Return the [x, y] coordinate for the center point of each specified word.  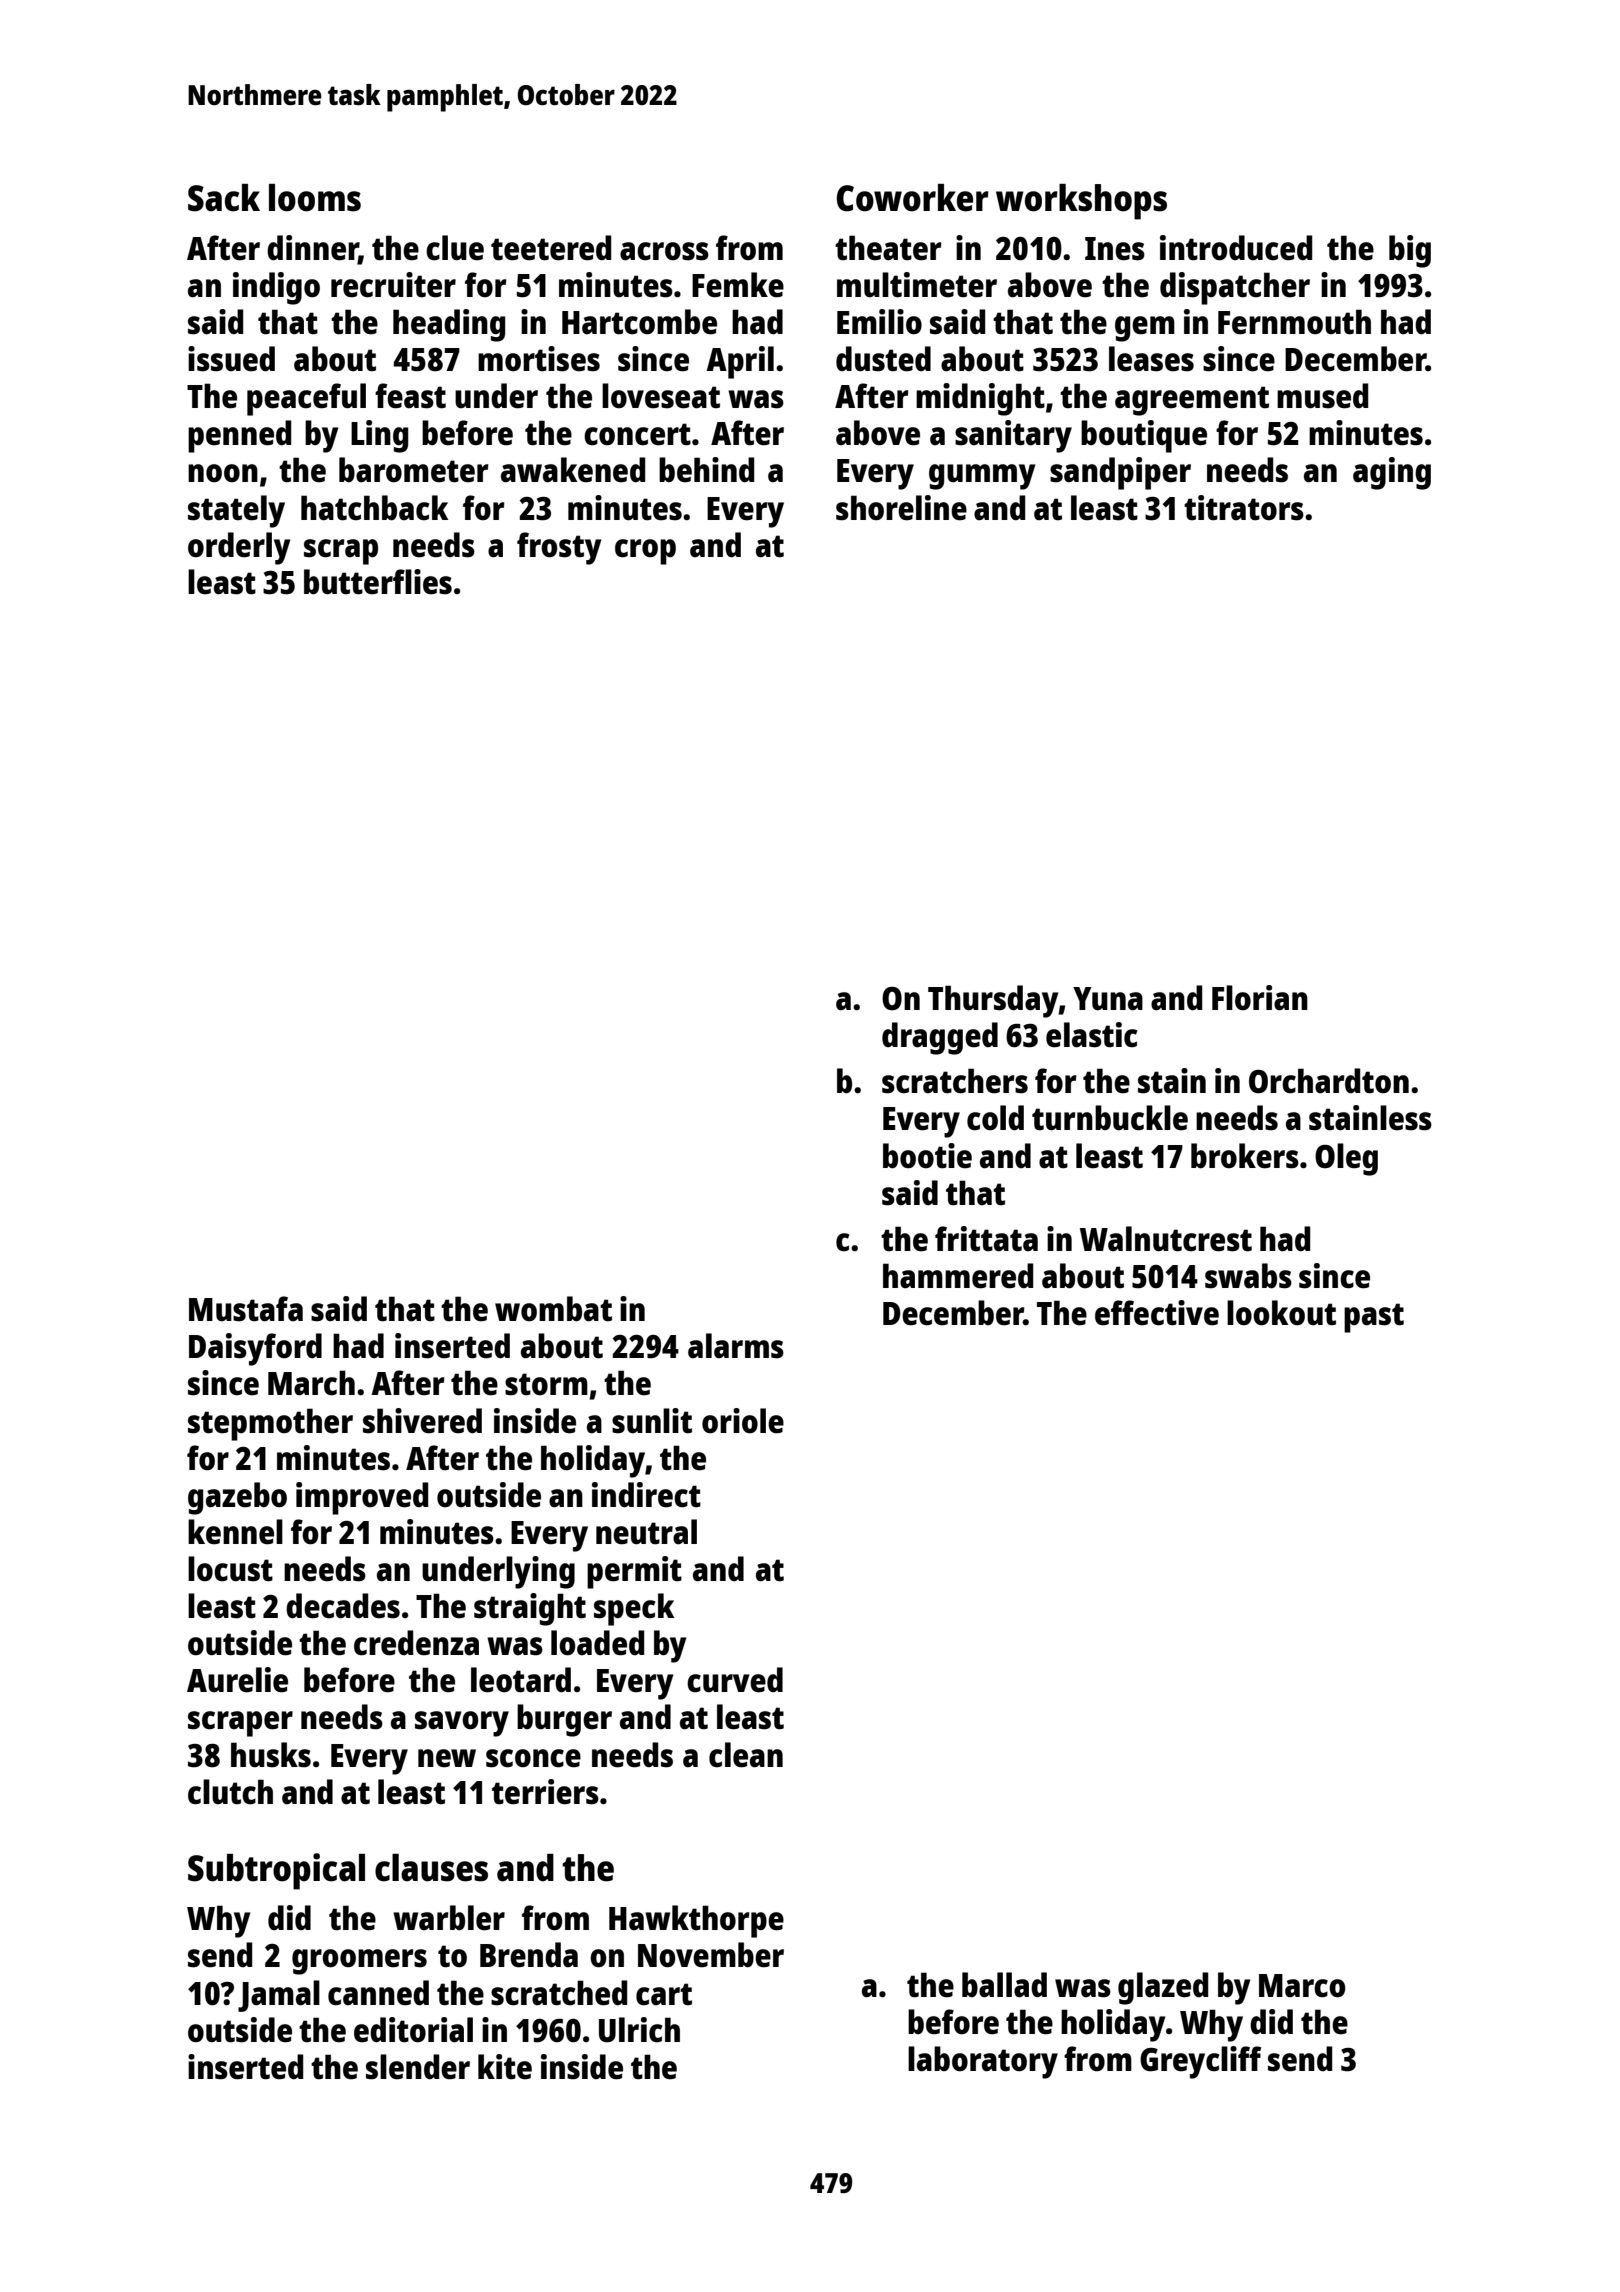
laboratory [983, 2062]
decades [343, 1606]
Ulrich [639, 2030]
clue [455, 248]
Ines [1115, 249]
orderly [239, 548]
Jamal [279, 1996]
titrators [1244, 508]
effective [1157, 1313]
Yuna [1108, 999]
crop [645, 552]
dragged [940, 1038]
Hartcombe [639, 322]
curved [735, 1680]
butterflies [378, 582]
